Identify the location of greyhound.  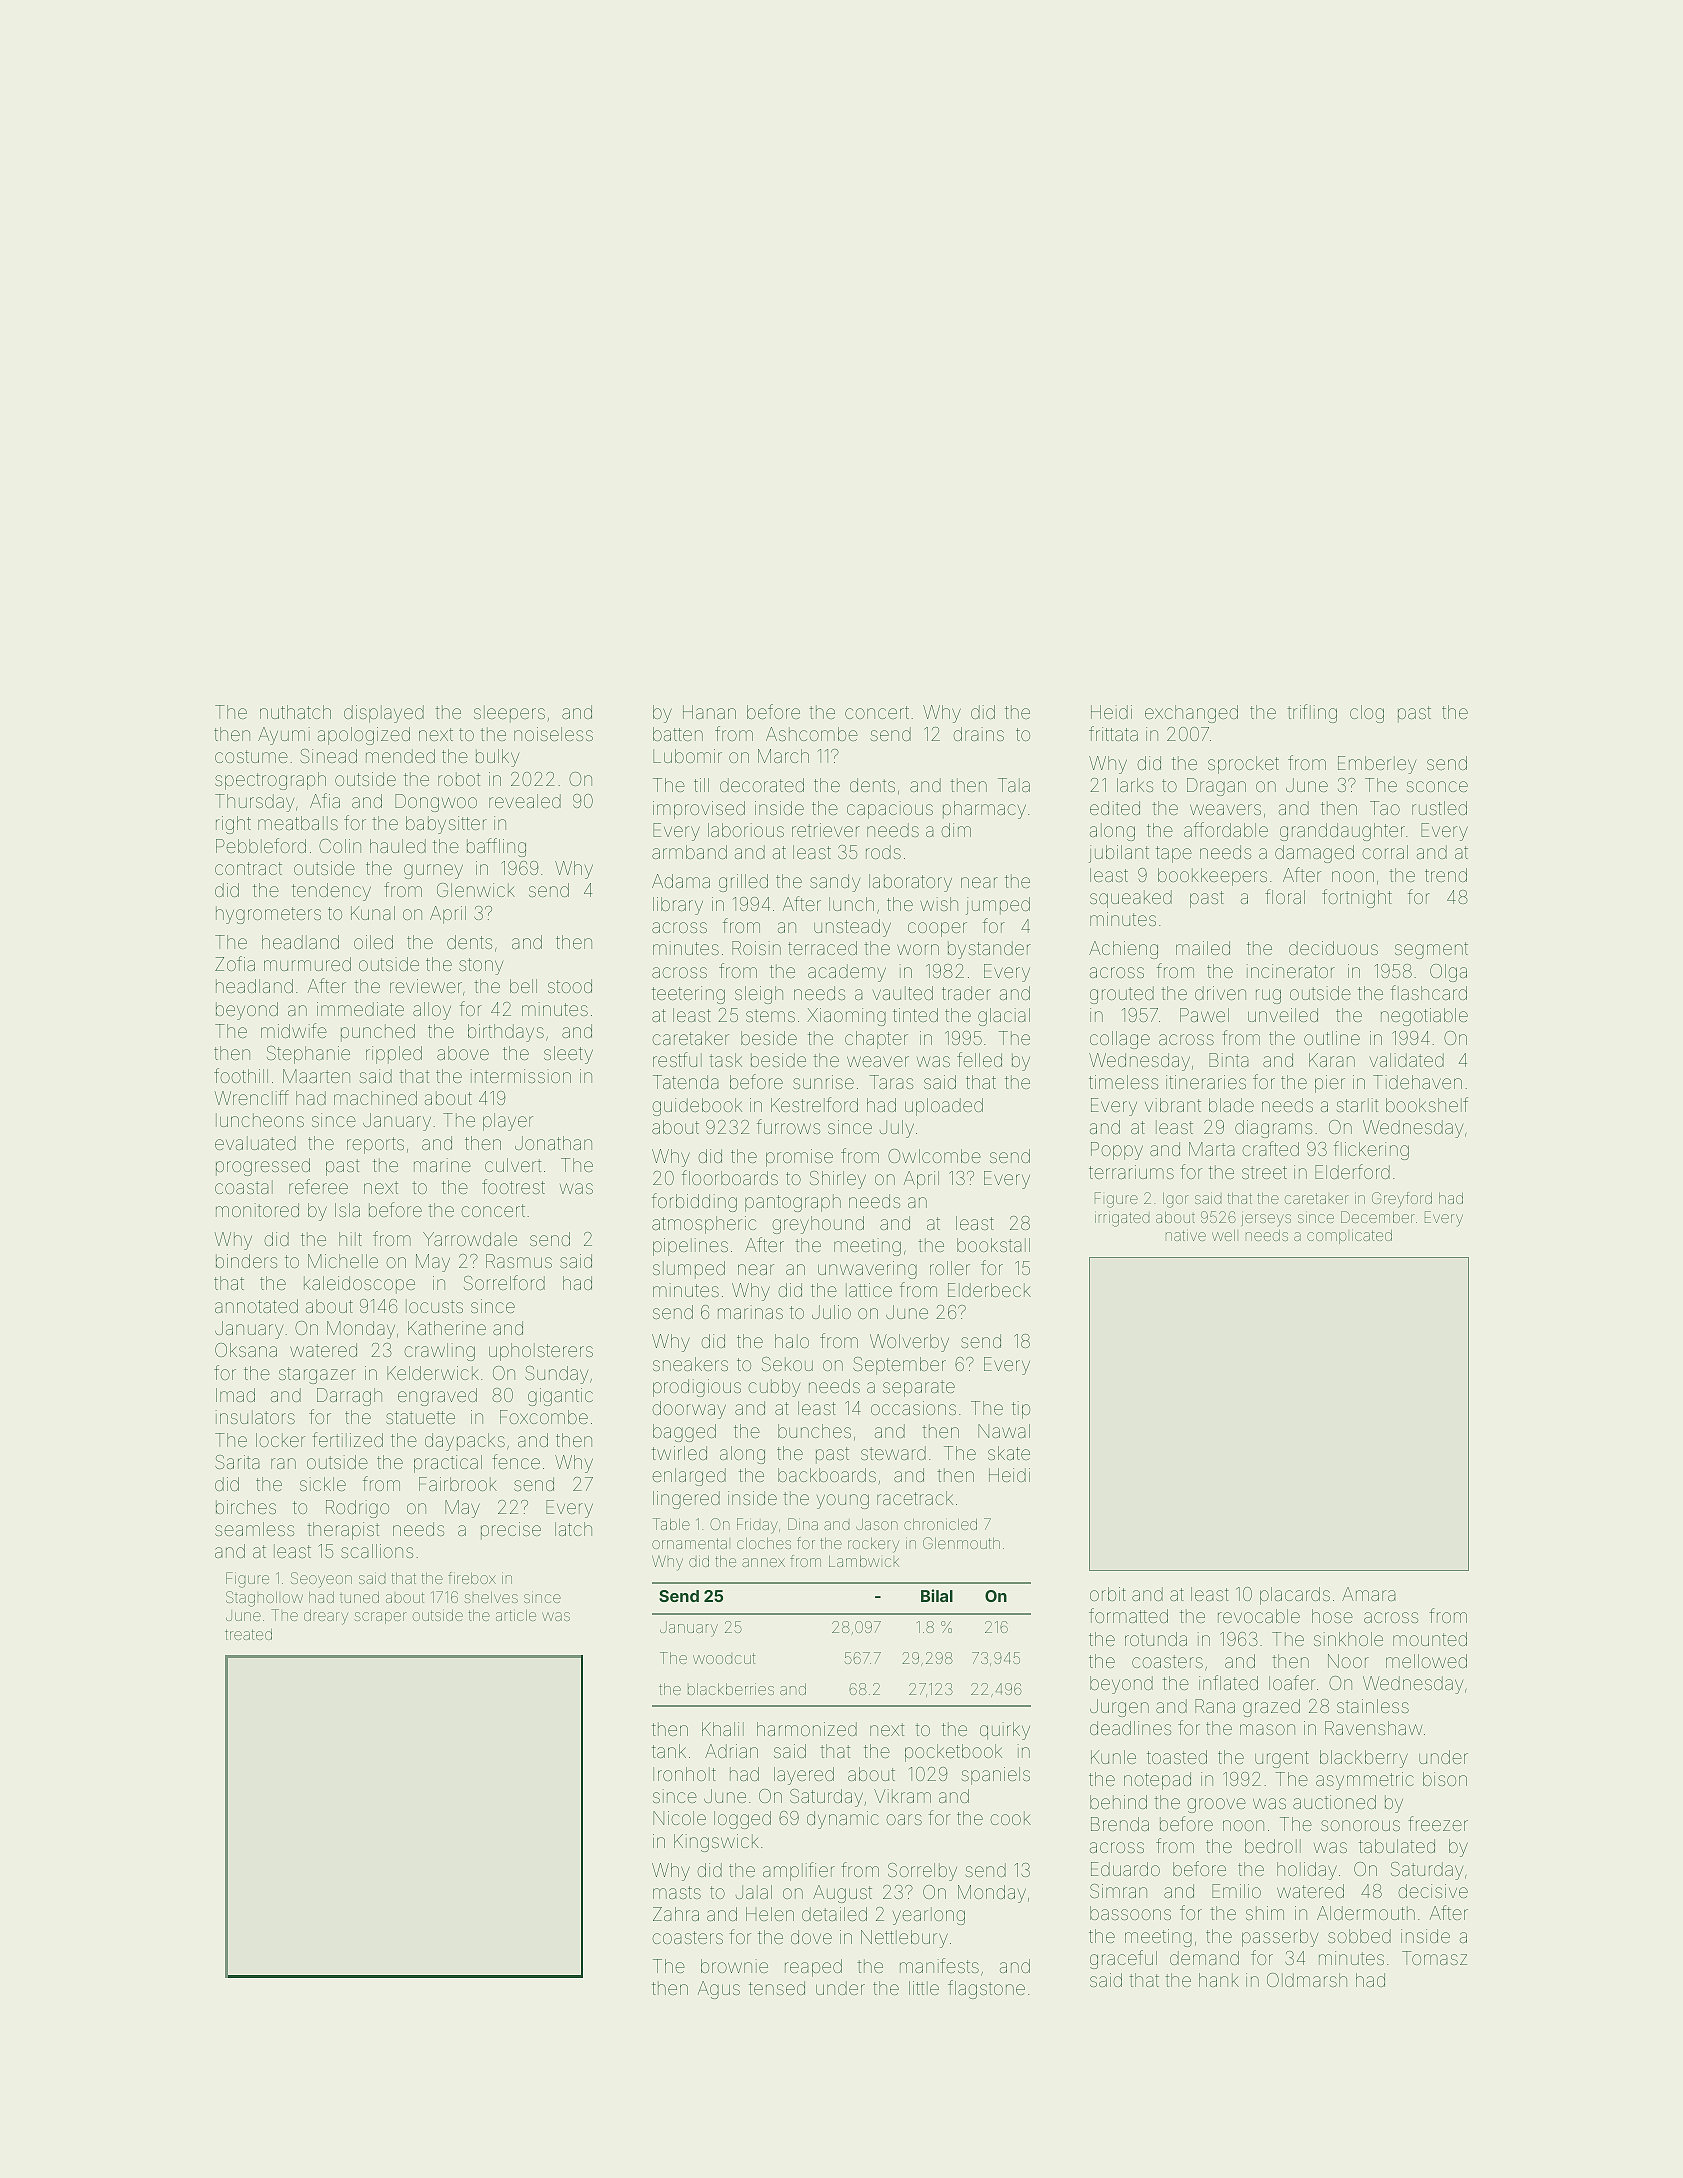
(818, 1225).
